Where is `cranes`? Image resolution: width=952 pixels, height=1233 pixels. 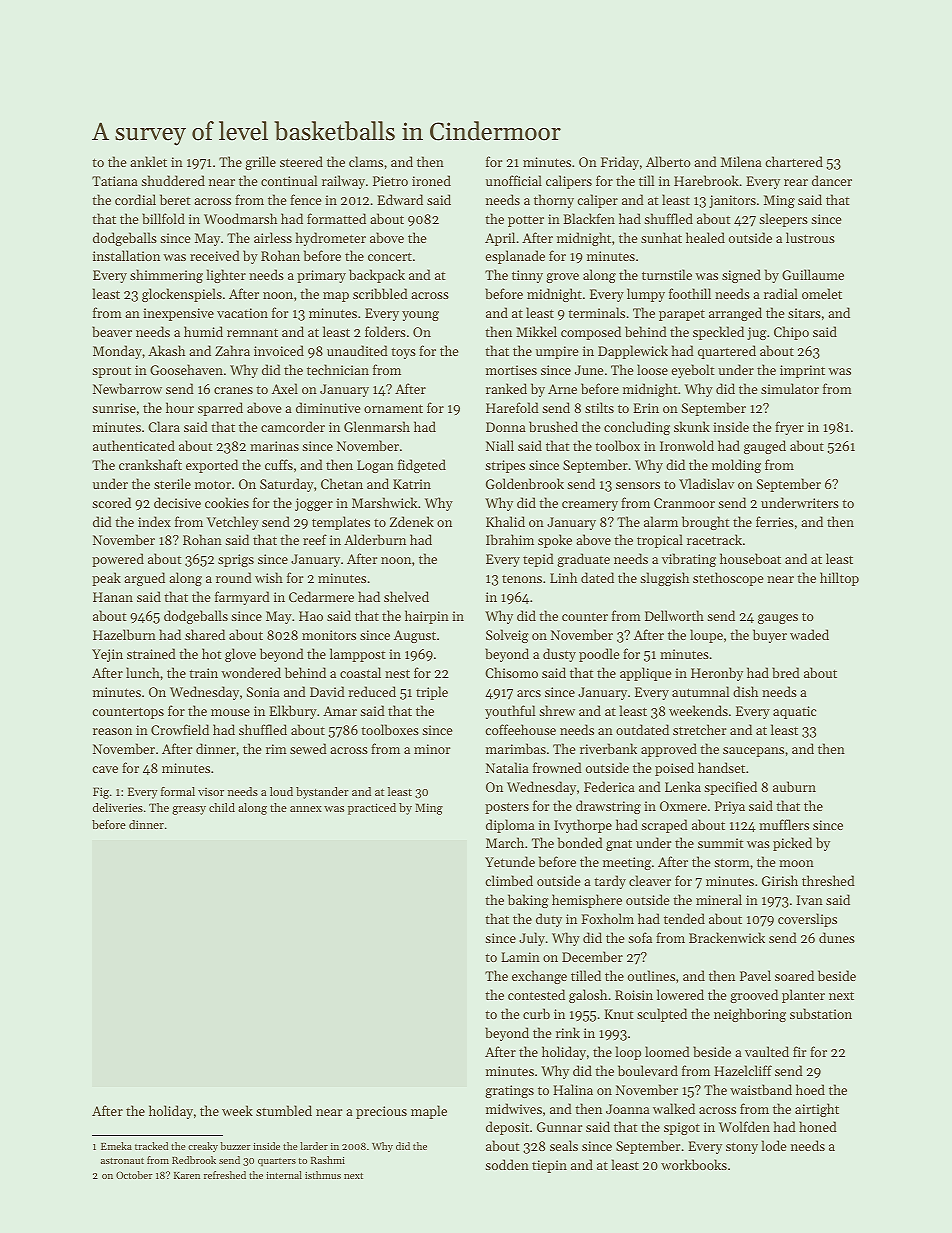
cranes is located at coordinates (233, 390).
